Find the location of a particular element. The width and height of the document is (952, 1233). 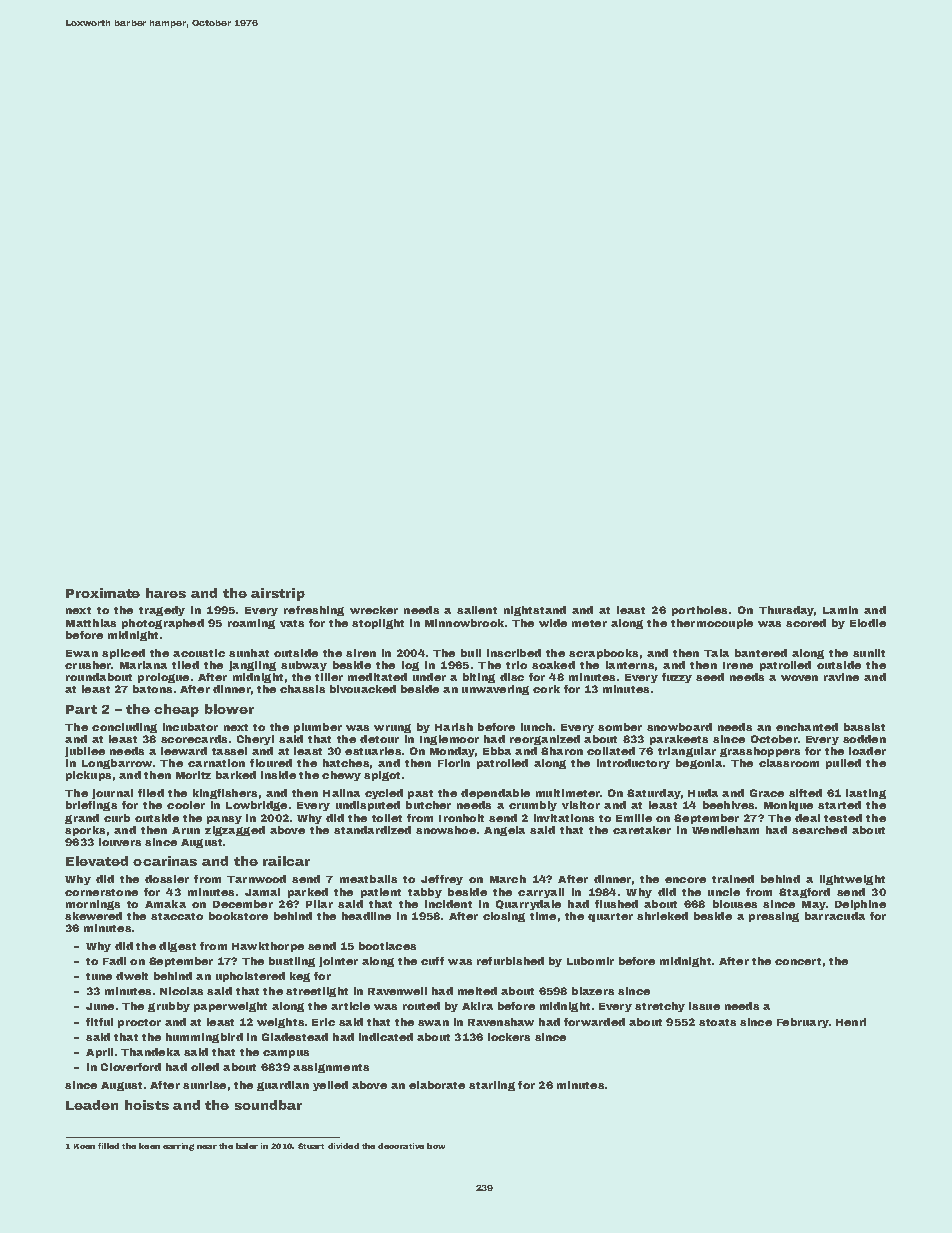

biting is located at coordinates (479, 678).
